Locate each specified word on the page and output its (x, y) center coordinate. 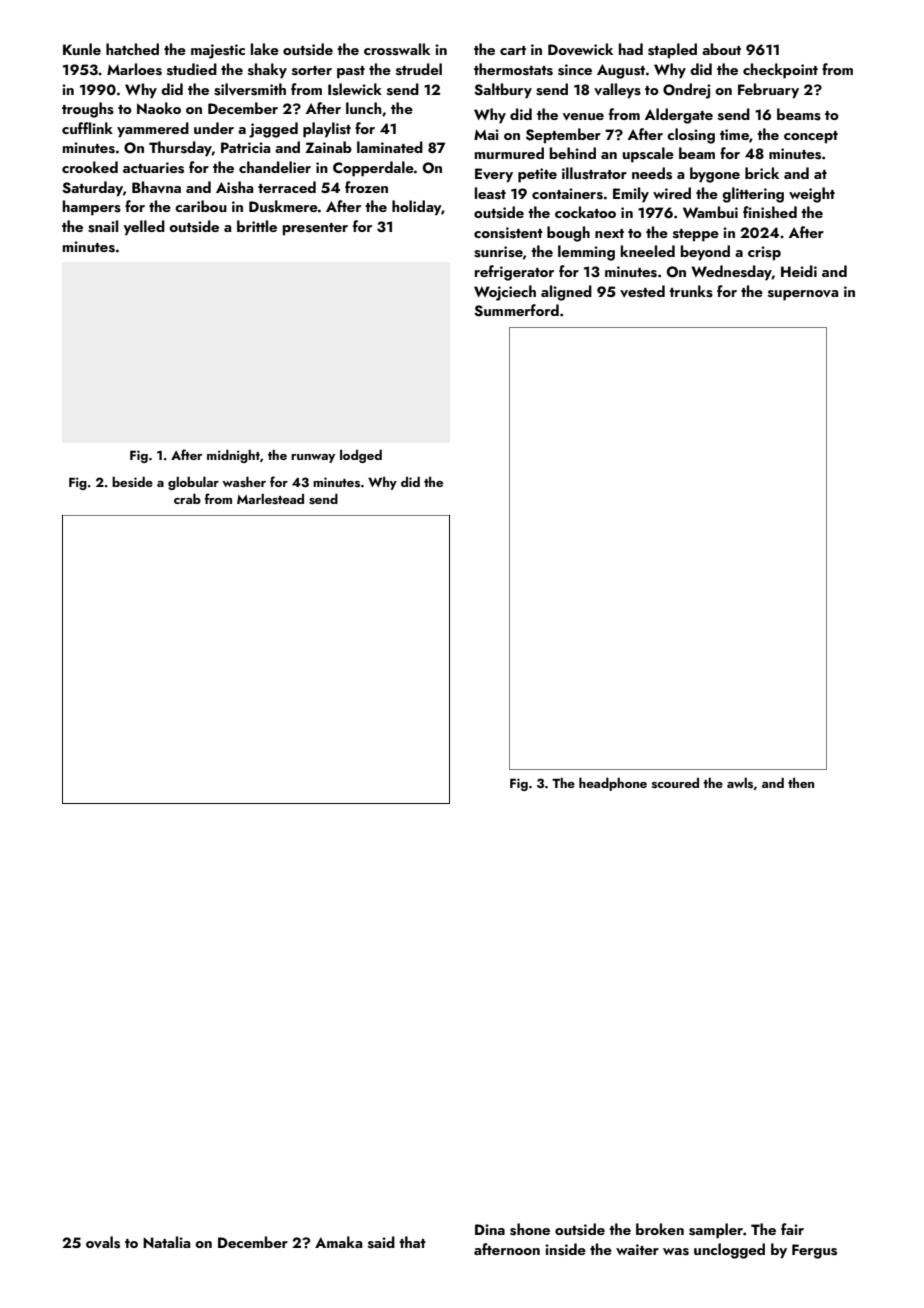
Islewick (355, 89)
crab (187, 498)
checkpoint (780, 71)
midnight (233, 456)
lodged (361, 456)
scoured (675, 783)
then (801, 782)
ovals (103, 1242)
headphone (613, 784)
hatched (132, 49)
